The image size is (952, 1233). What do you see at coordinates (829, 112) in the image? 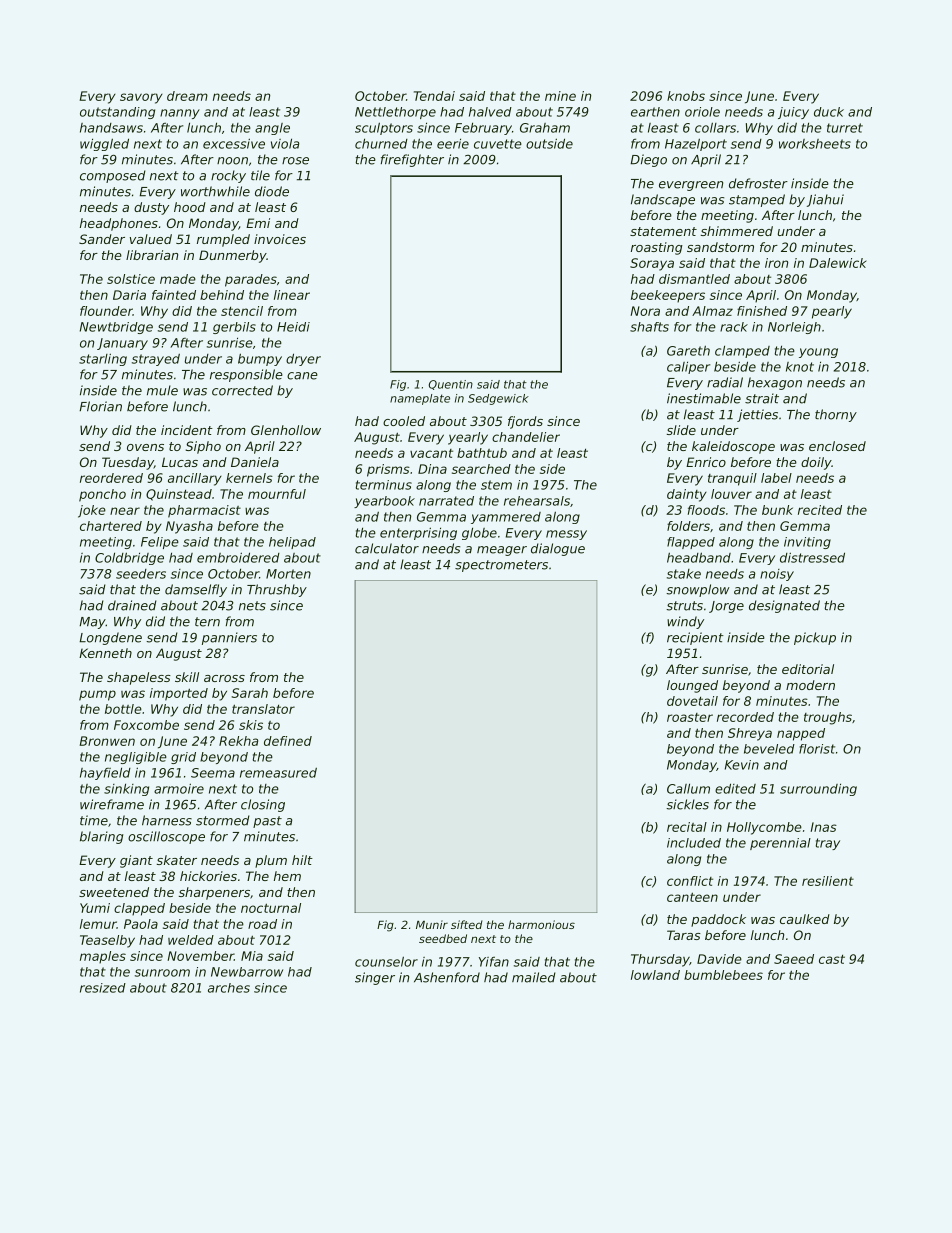
I see `duck` at bounding box center [829, 112].
